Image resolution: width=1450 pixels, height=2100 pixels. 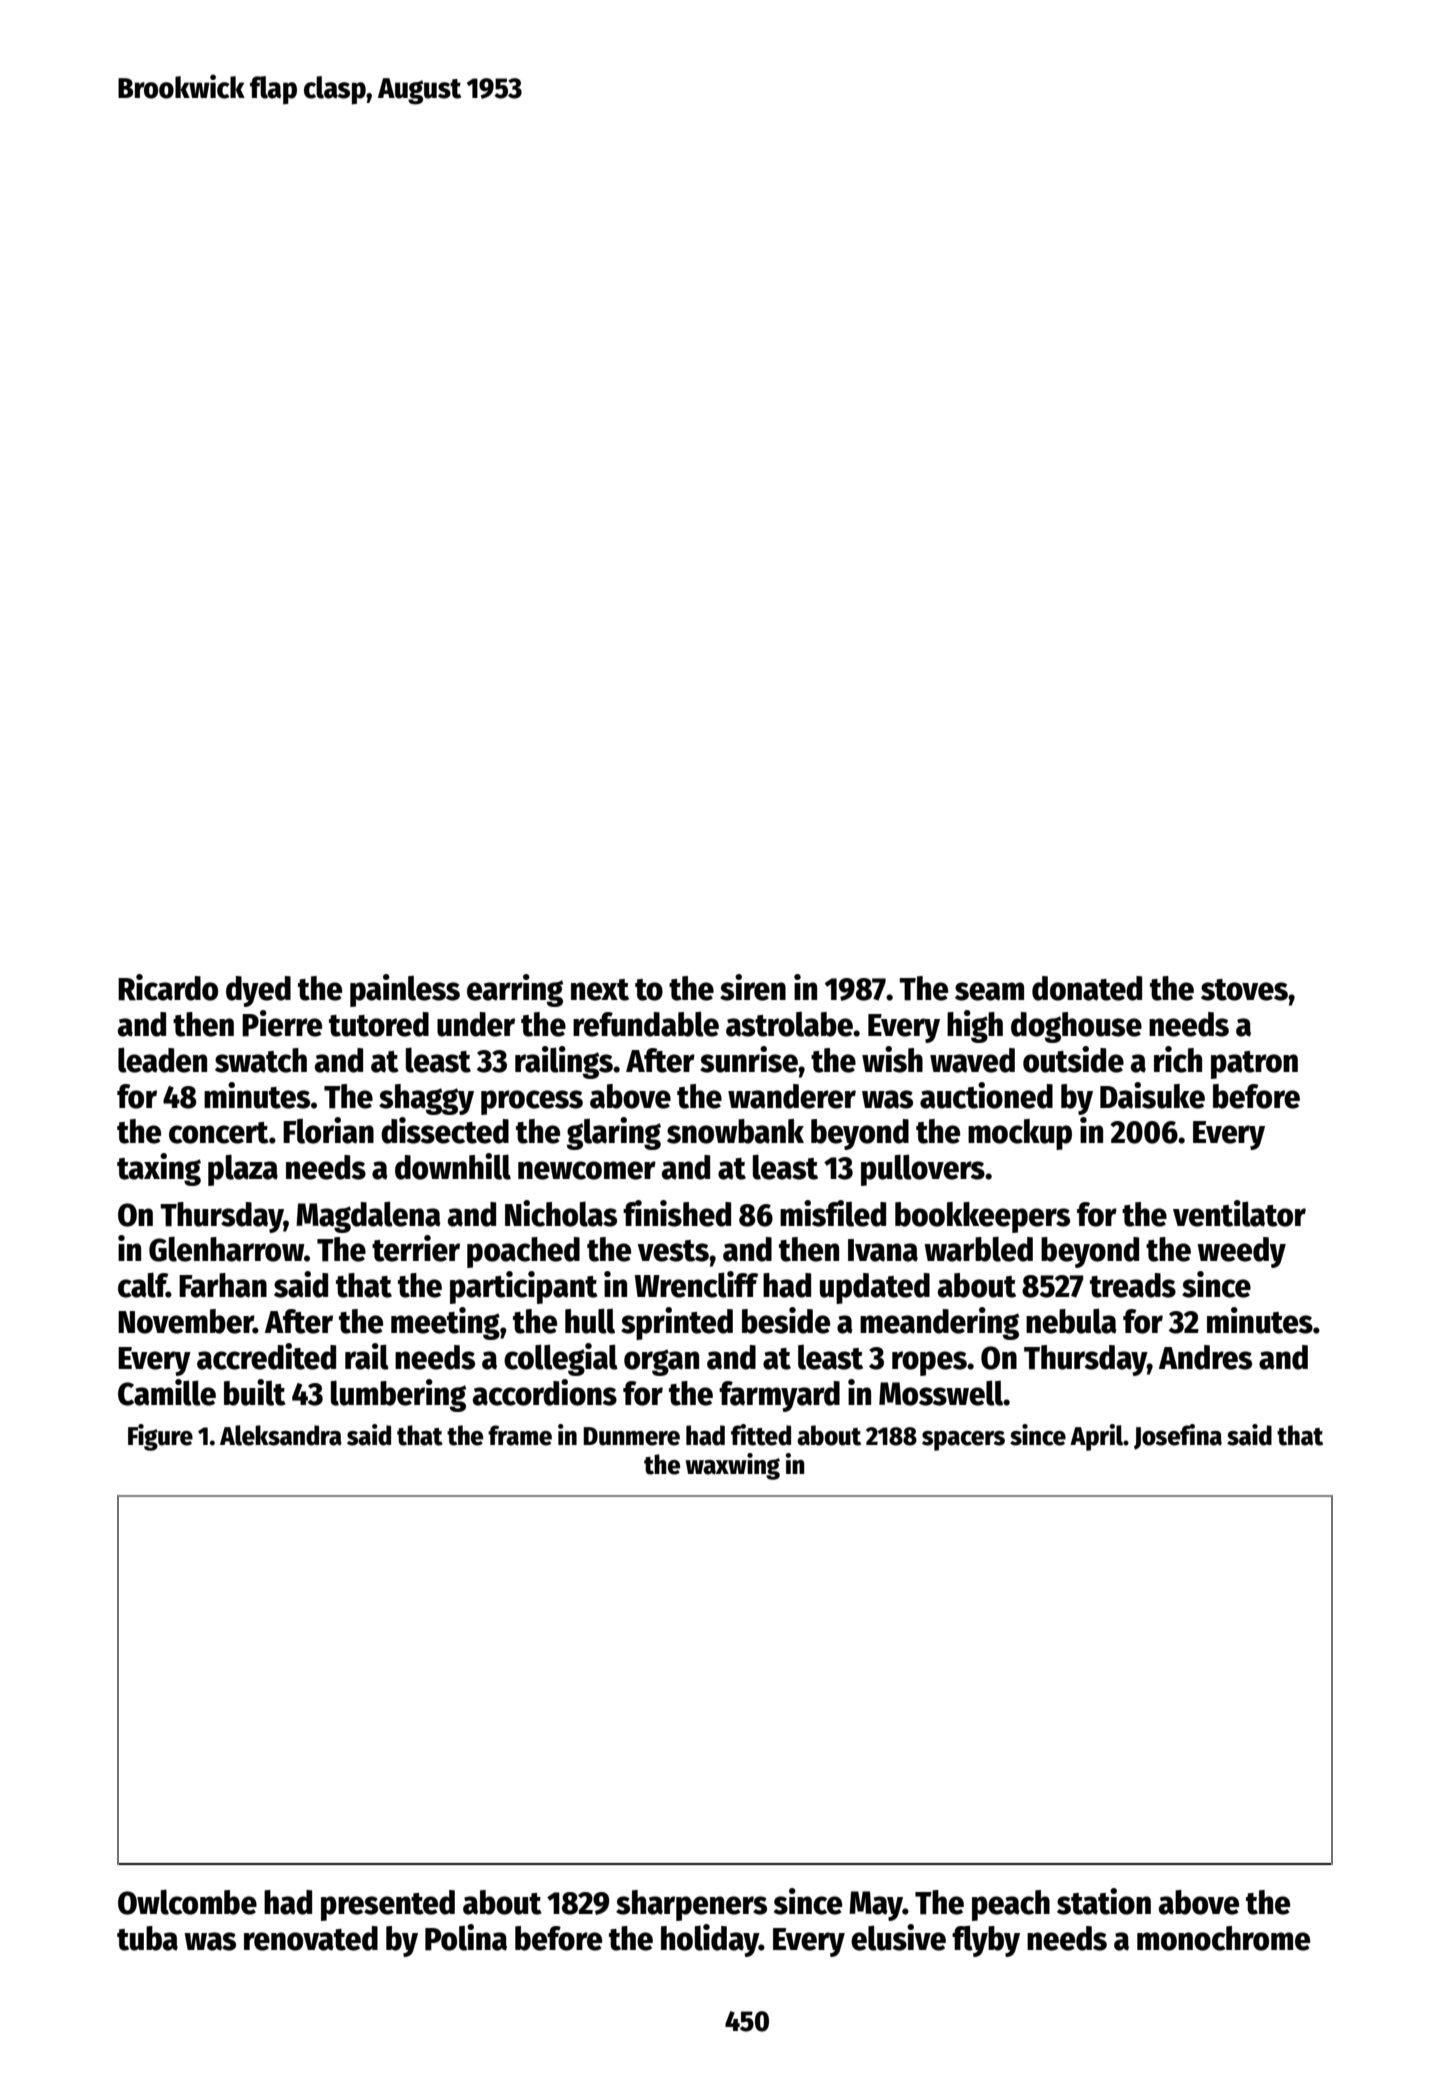 I want to click on leaden, so click(x=162, y=1060).
